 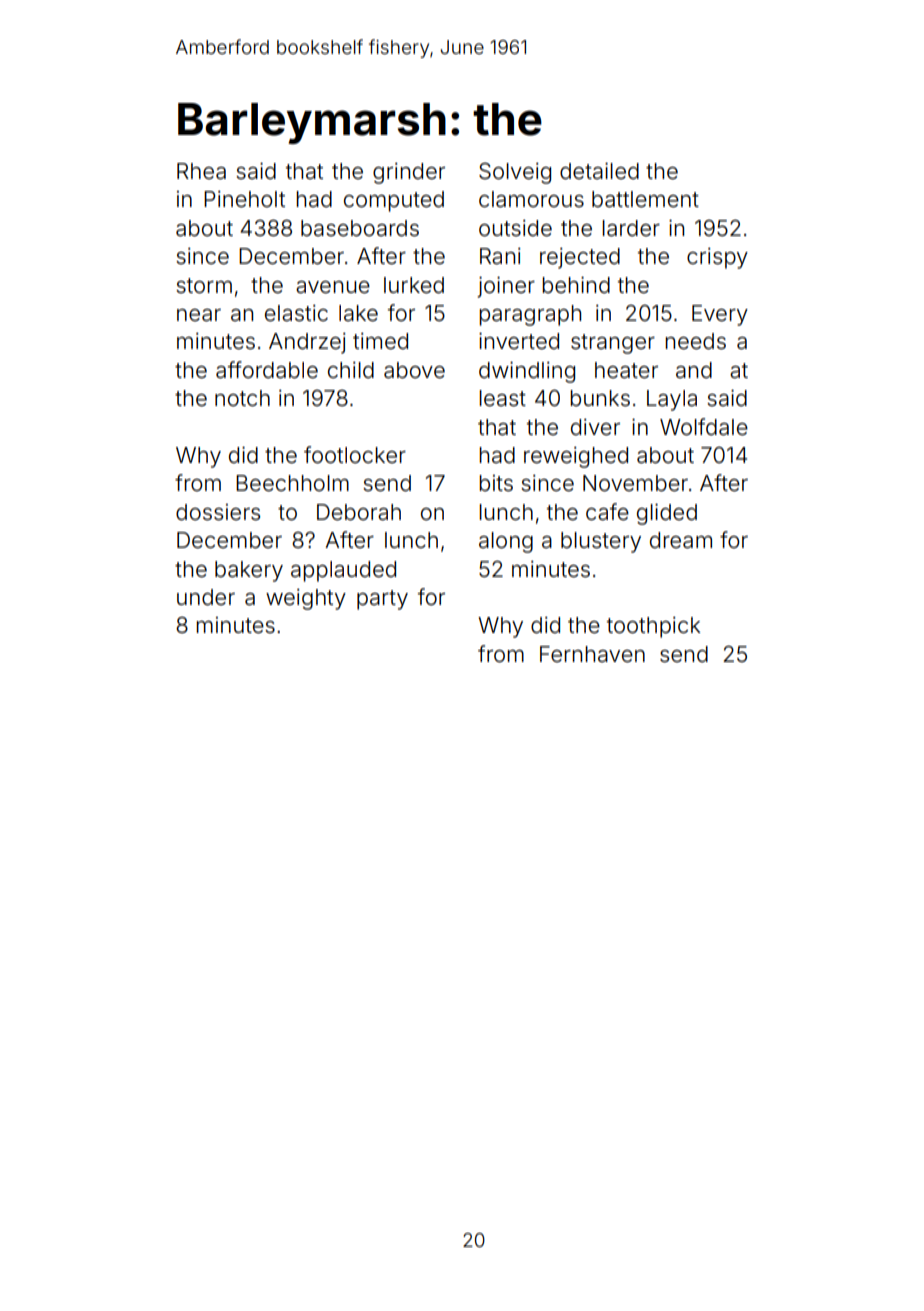 What do you see at coordinates (515, 173) in the screenshot?
I see `Solveig` at bounding box center [515, 173].
